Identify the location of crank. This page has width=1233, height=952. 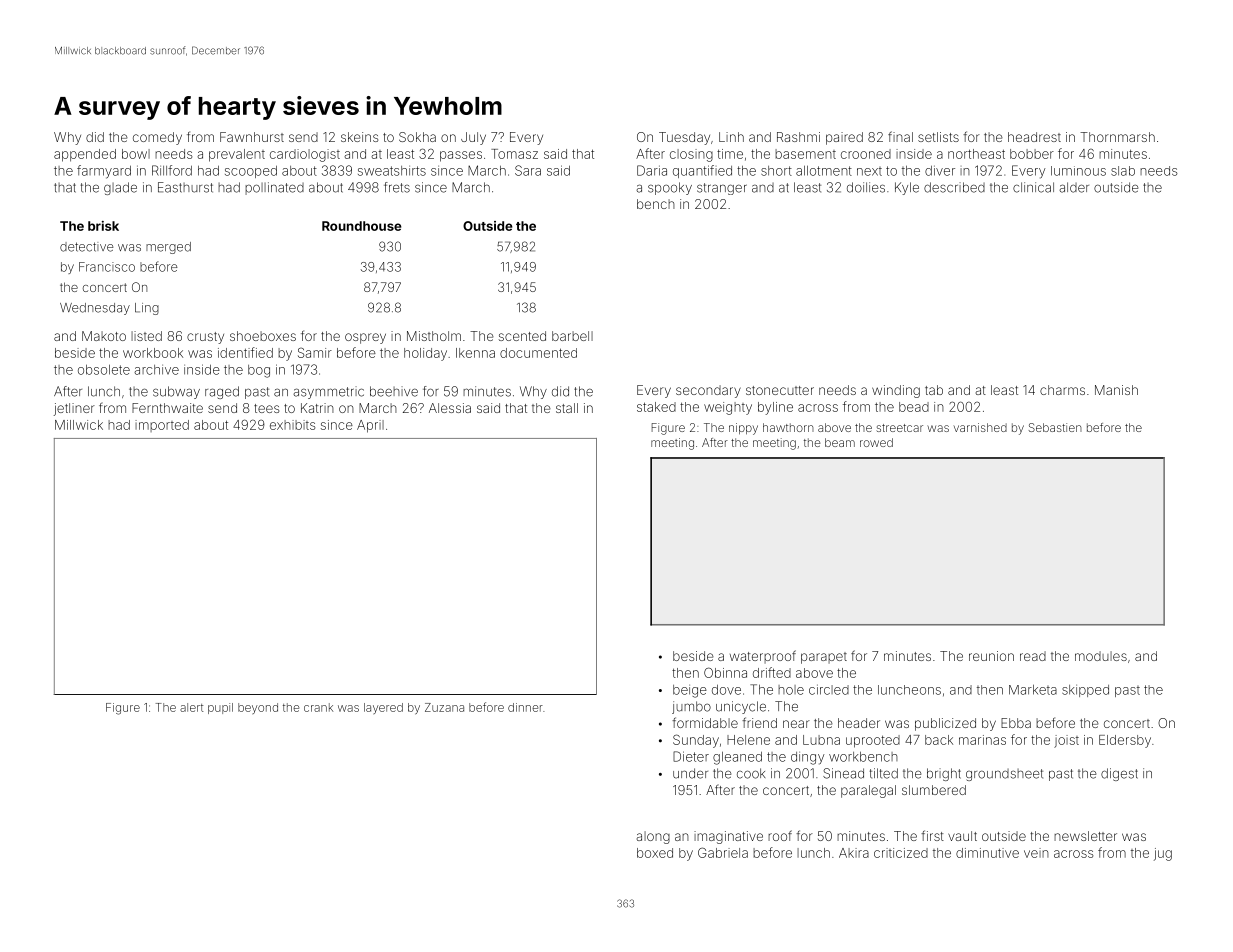
(318, 707).
